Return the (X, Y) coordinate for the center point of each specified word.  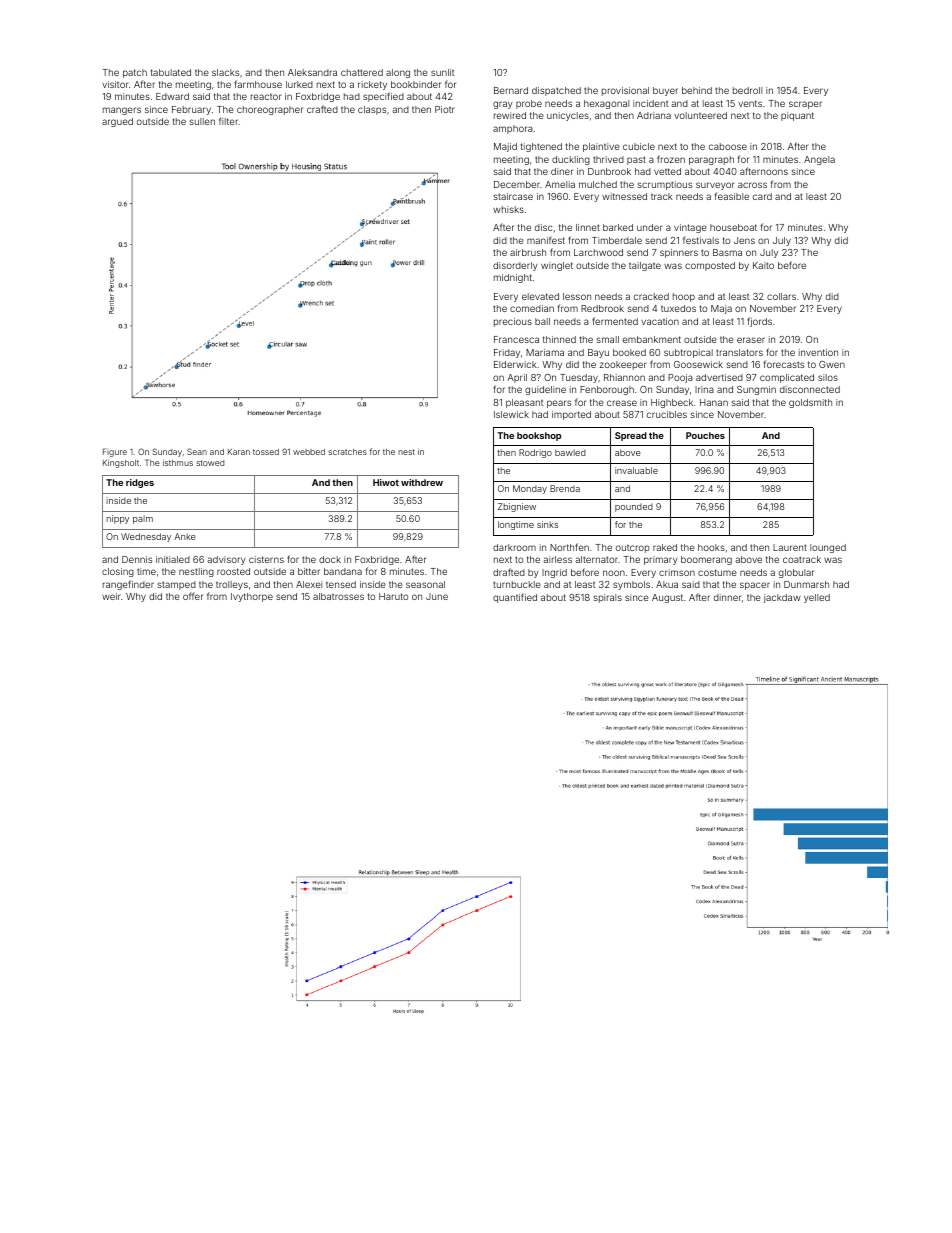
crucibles (667, 414)
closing (118, 572)
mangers (122, 111)
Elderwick (515, 364)
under (650, 227)
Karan (239, 452)
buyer (665, 91)
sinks (547, 524)
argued (117, 122)
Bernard (511, 90)
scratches (347, 452)
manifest (546, 240)
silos (828, 377)
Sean (197, 451)
